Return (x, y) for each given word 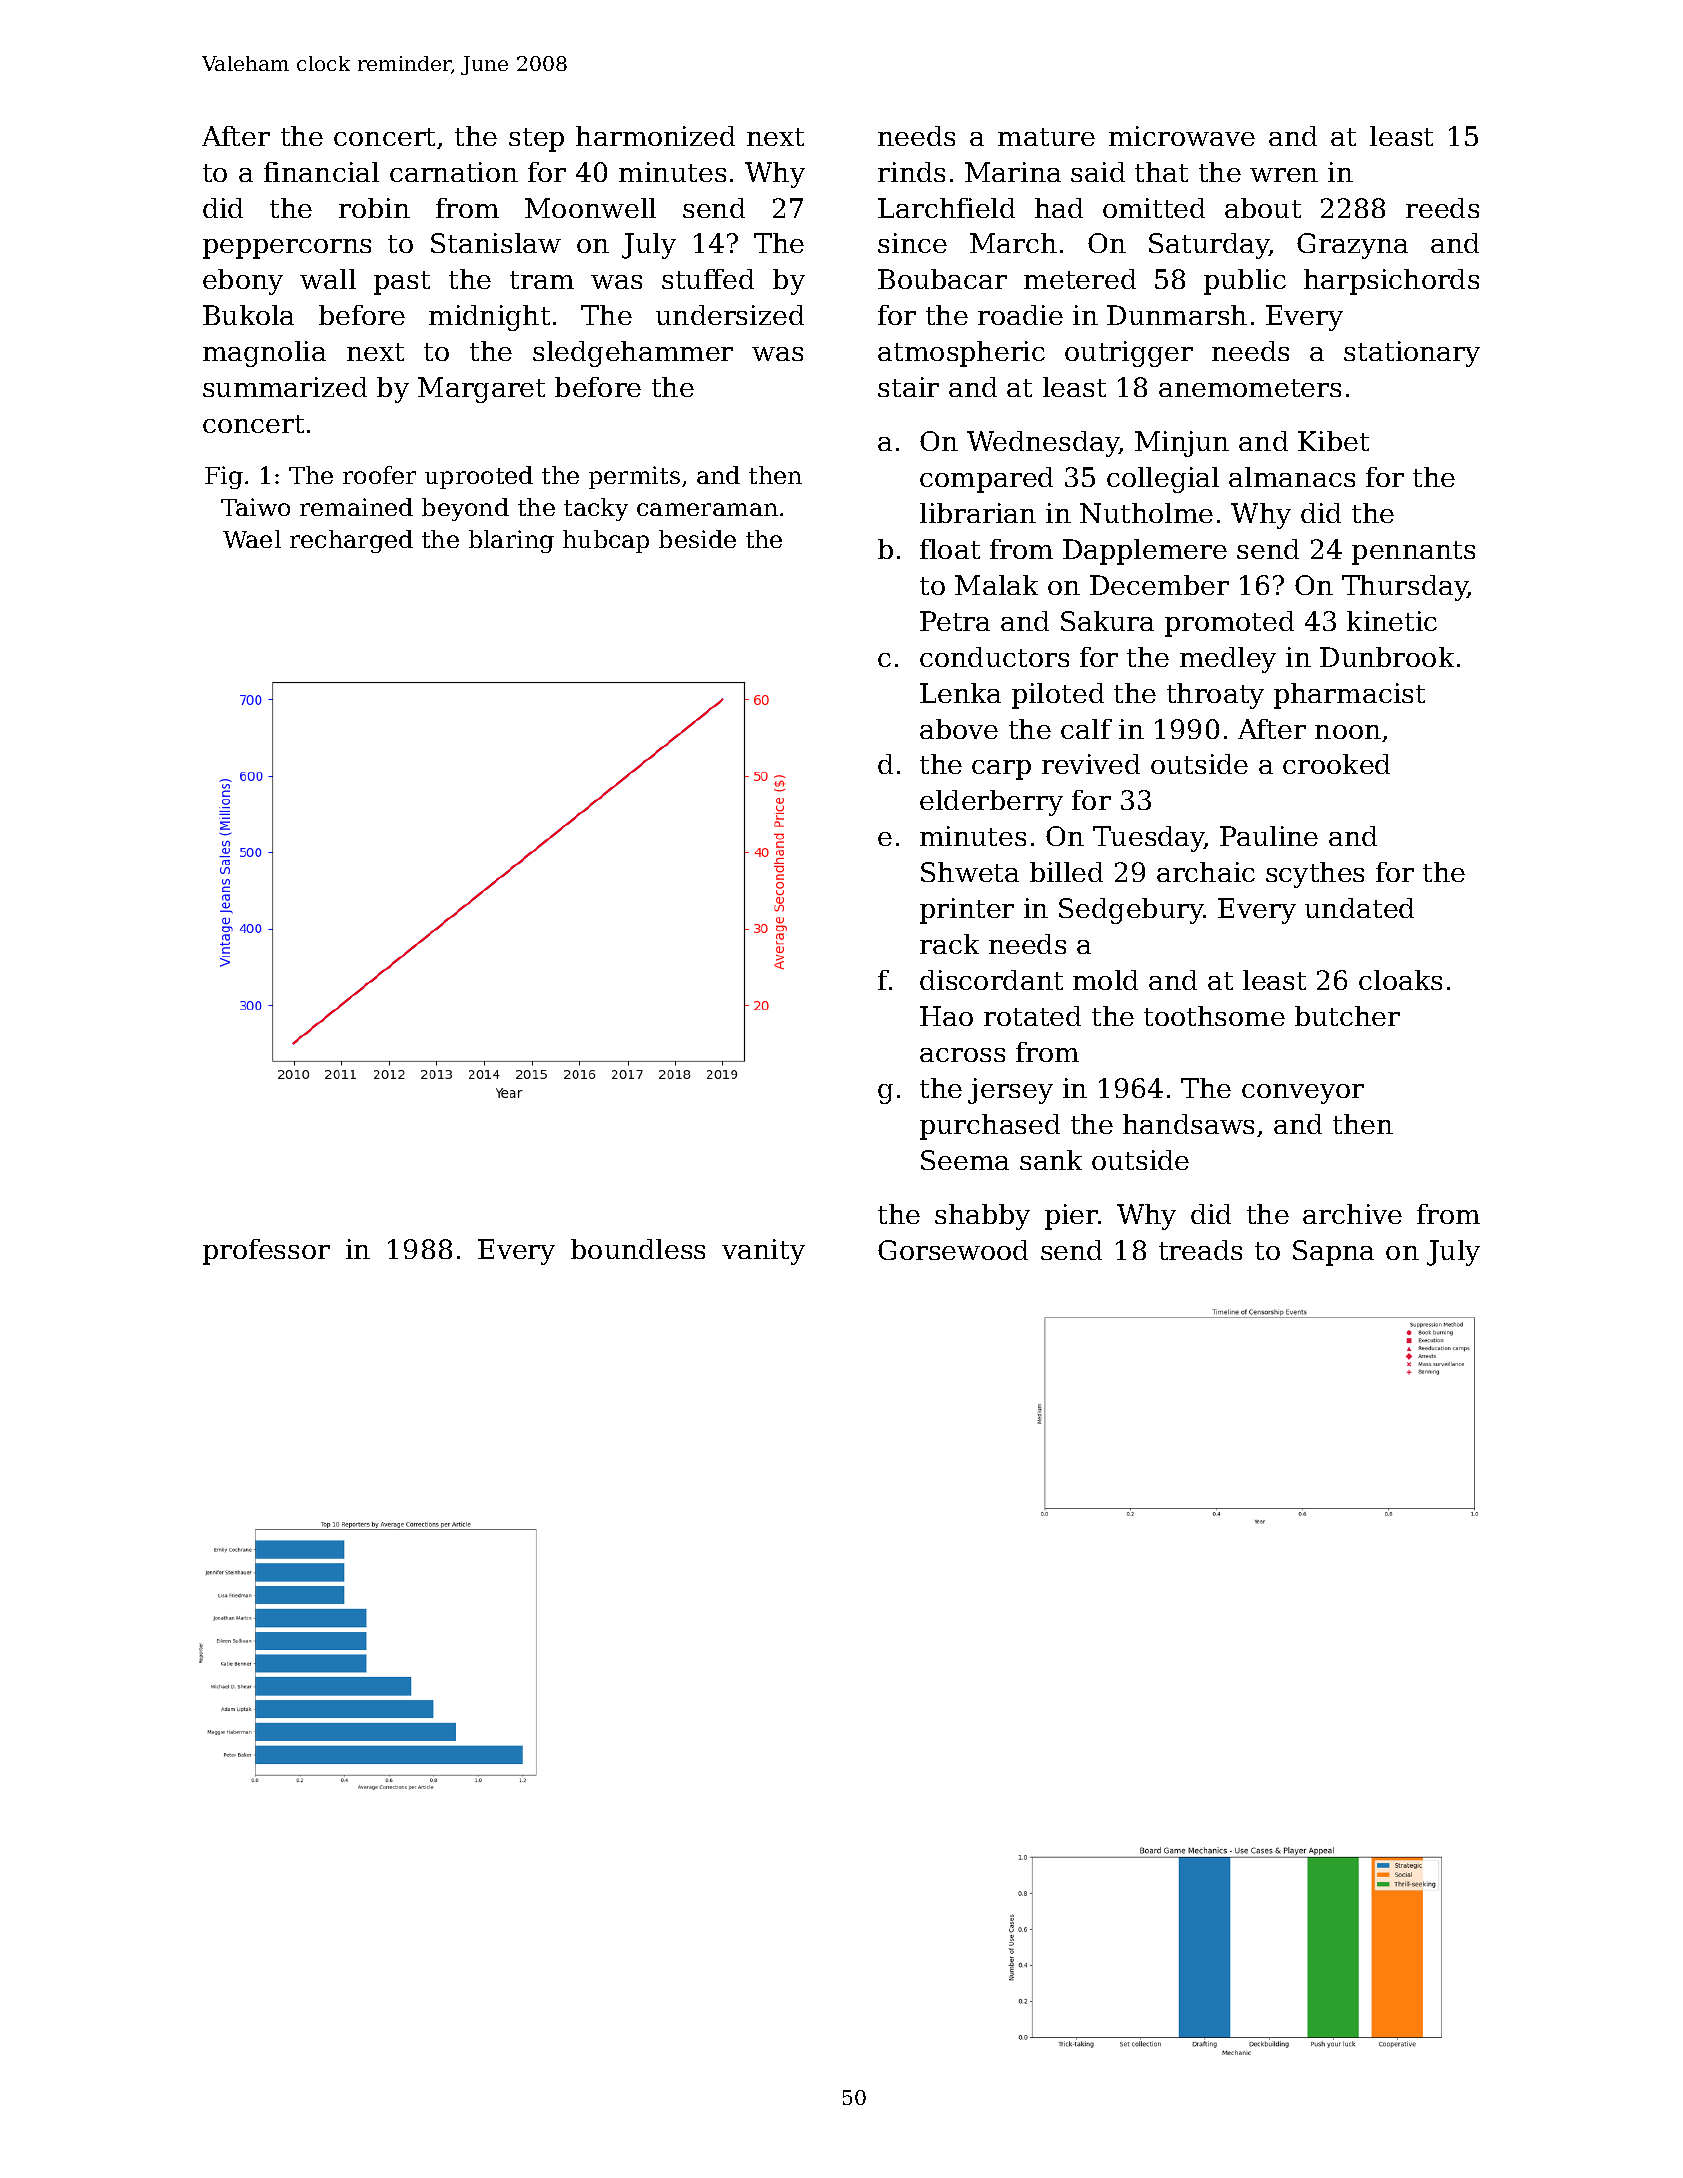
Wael (252, 539)
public (1245, 282)
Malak (996, 585)
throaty (1215, 696)
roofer (379, 475)
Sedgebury (1131, 911)
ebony (243, 282)
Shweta (970, 872)
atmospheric (961, 354)
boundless (638, 1249)
